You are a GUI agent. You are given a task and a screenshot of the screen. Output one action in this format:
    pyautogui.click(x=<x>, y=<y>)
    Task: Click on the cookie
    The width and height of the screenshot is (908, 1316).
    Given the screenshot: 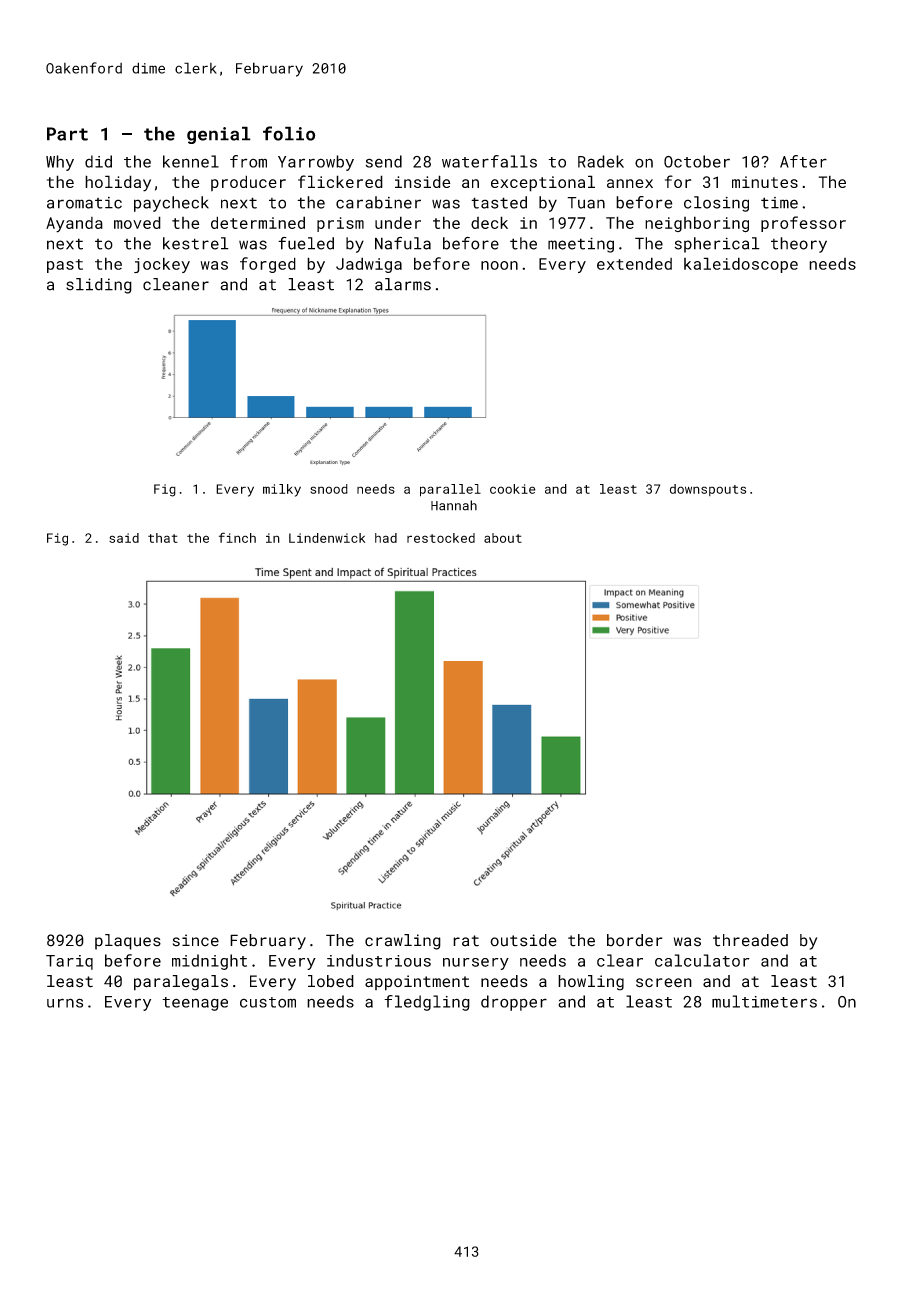 What is the action you would take?
    pyautogui.click(x=513, y=489)
